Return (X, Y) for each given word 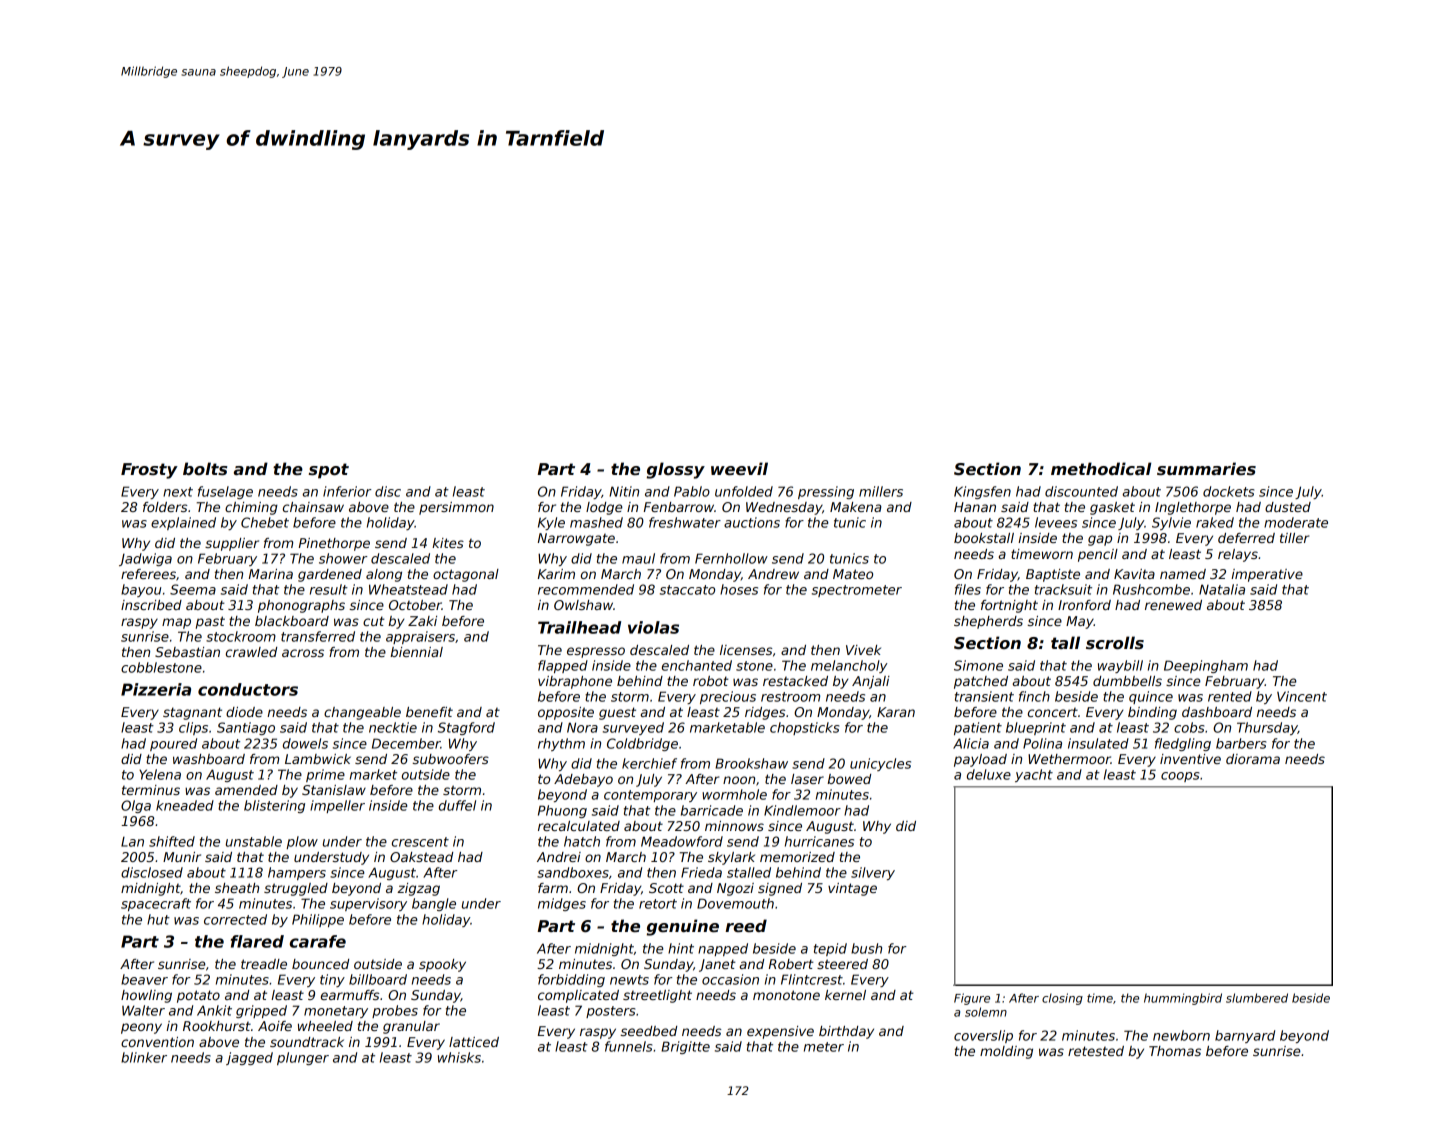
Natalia (1222, 589)
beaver (144, 979)
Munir (182, 857)
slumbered (1257, 998)
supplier (232, 544)
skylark (731, 858)
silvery (873, 873)
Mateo (853, 574)
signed (780, 889)
